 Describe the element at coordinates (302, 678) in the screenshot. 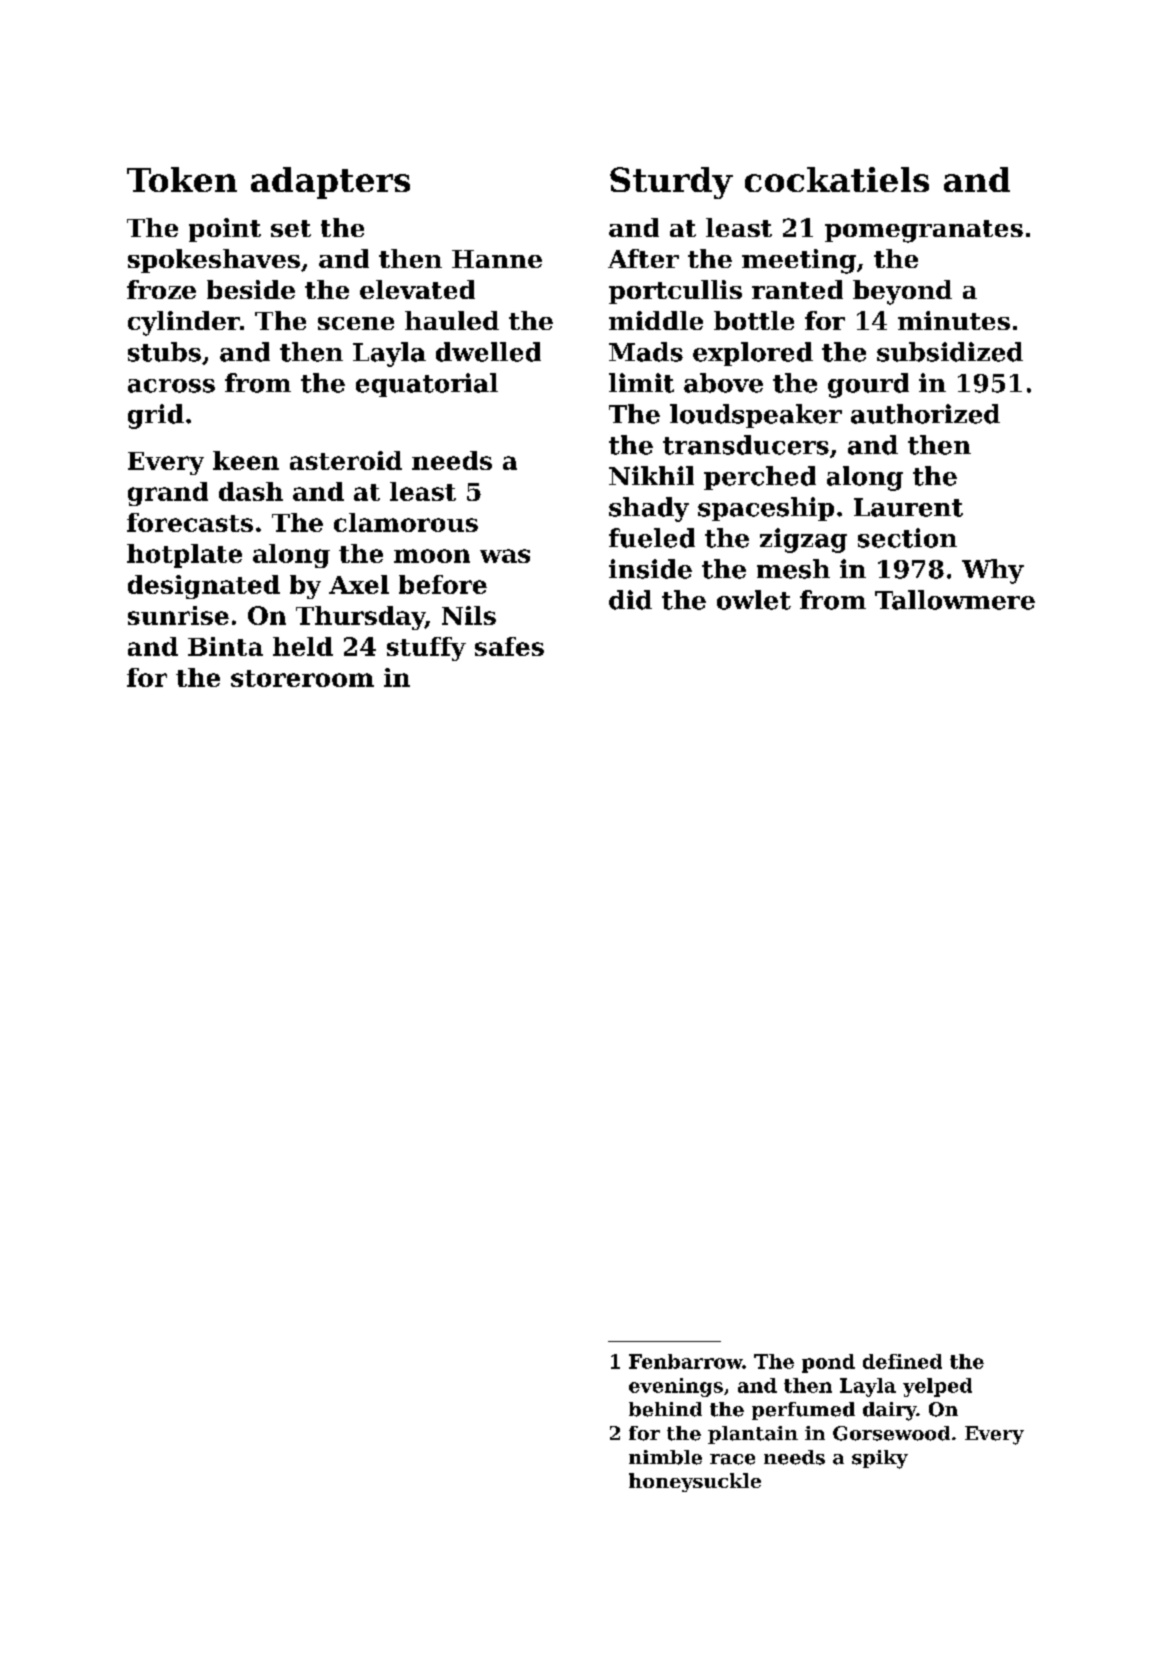

I see `storeroom` at that location.
